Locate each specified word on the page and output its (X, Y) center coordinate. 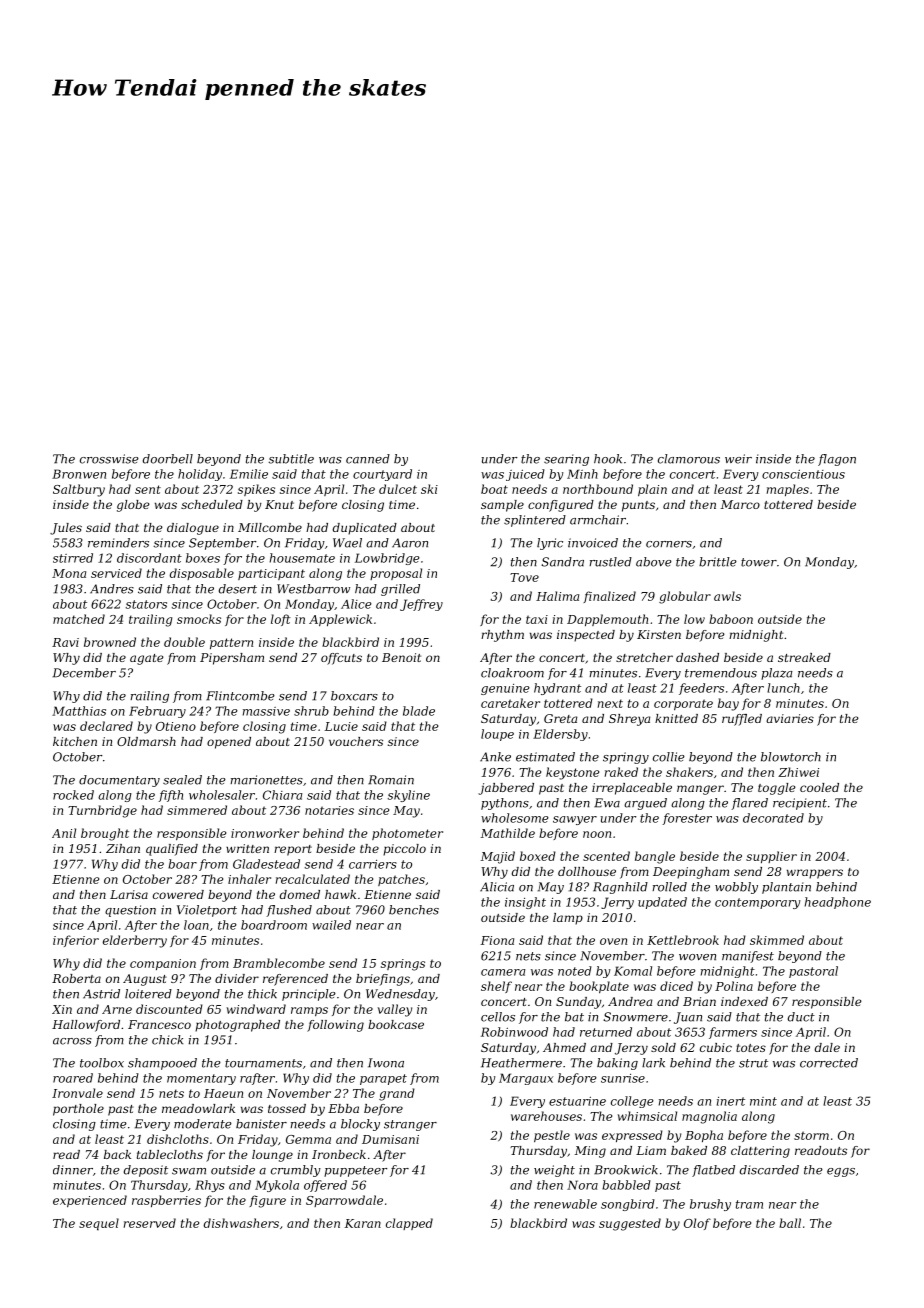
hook (608, 459)
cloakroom (512, 673)
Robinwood (514, 1032)
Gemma (308, 1139)
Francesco (159, 1024)
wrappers (815, 874)
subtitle (291, 459)
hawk (340, 894)
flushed (289, 911)
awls (727, 596)
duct (801, 1017)
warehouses (546, 1116)
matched (79, 619)
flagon (837, 460)
